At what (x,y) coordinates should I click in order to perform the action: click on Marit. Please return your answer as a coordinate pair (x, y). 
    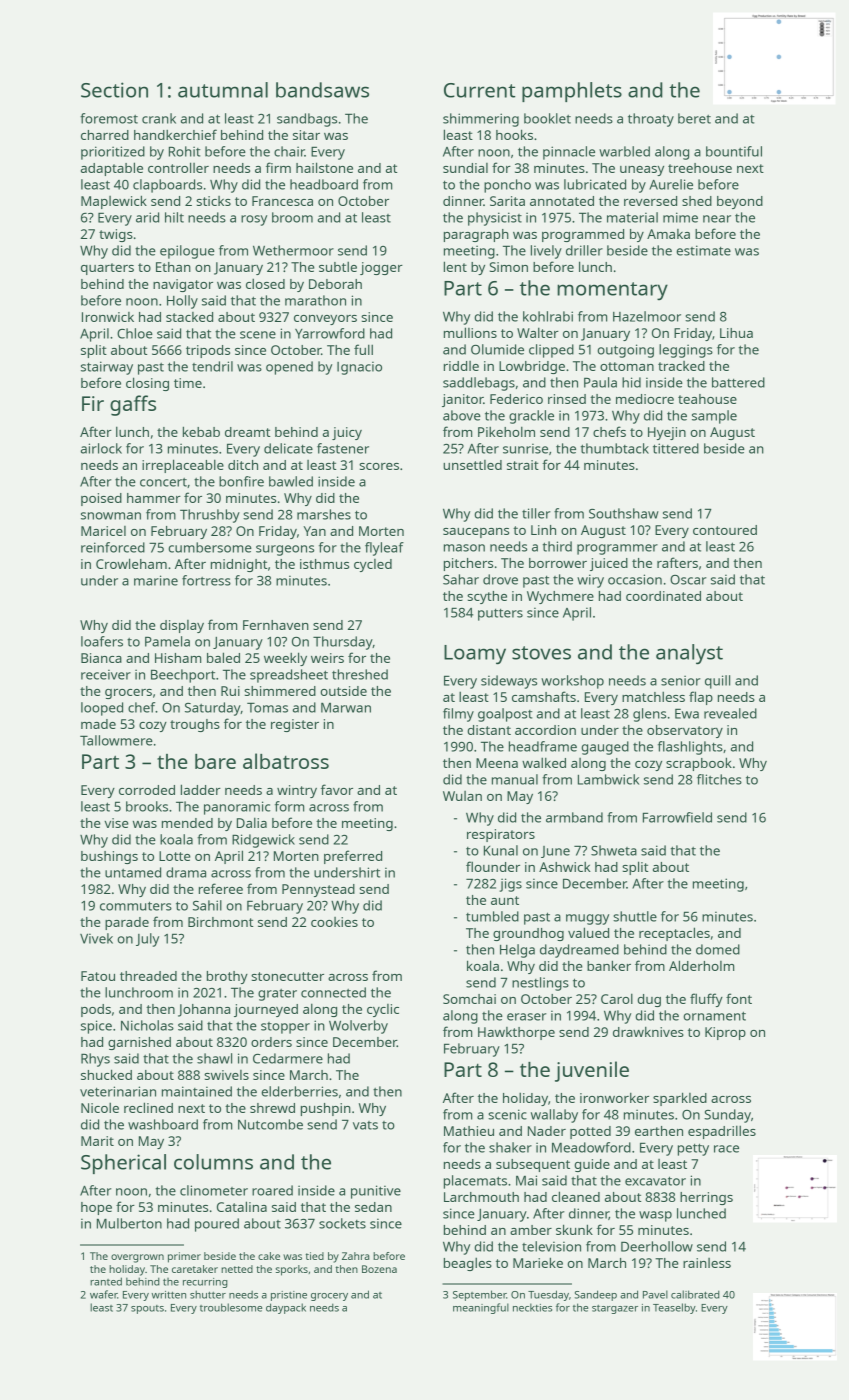
    Looking at the image, I should click on (97, 1141).
